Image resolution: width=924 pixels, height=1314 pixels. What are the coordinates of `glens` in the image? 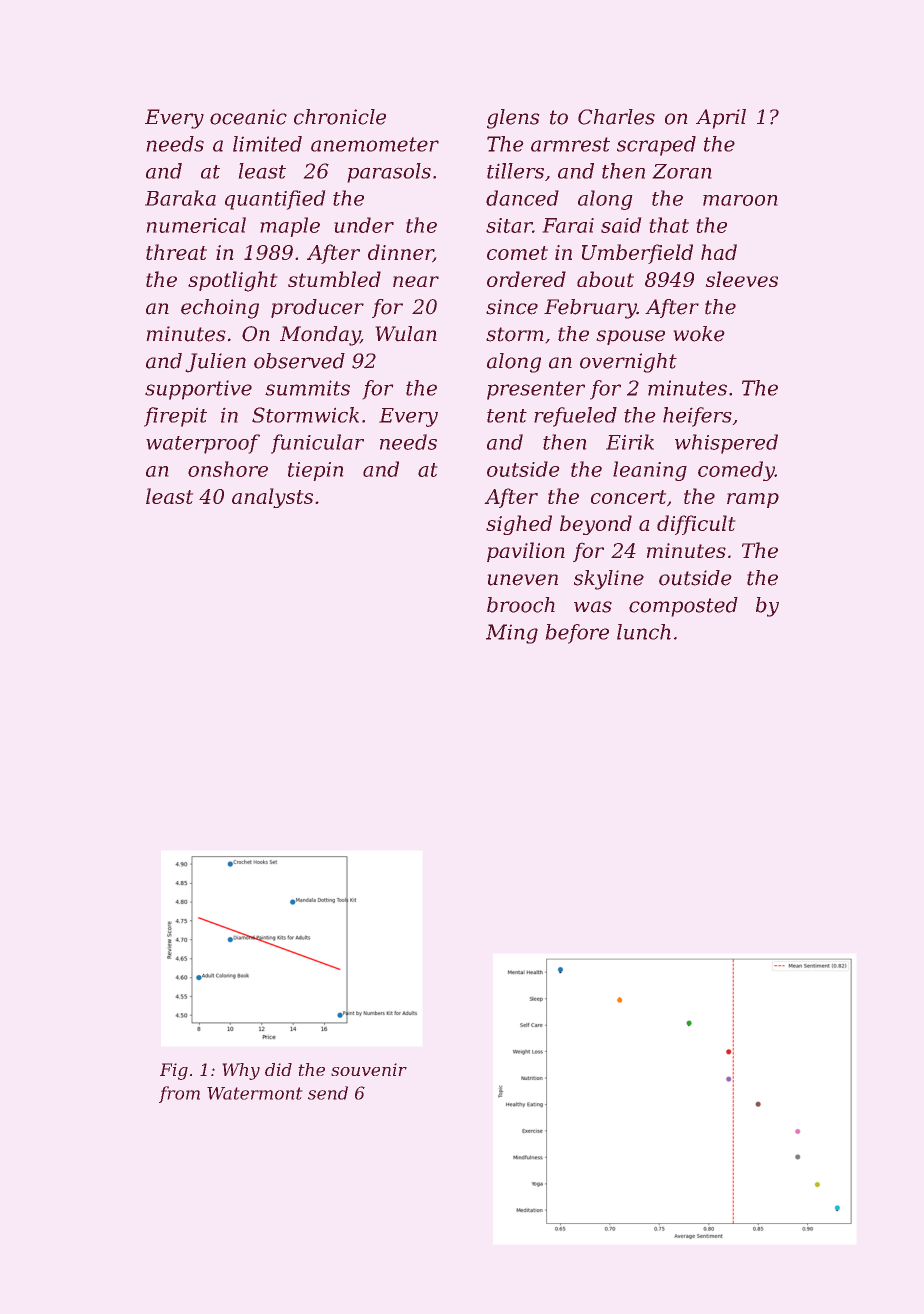 It's located at (513, 119).
